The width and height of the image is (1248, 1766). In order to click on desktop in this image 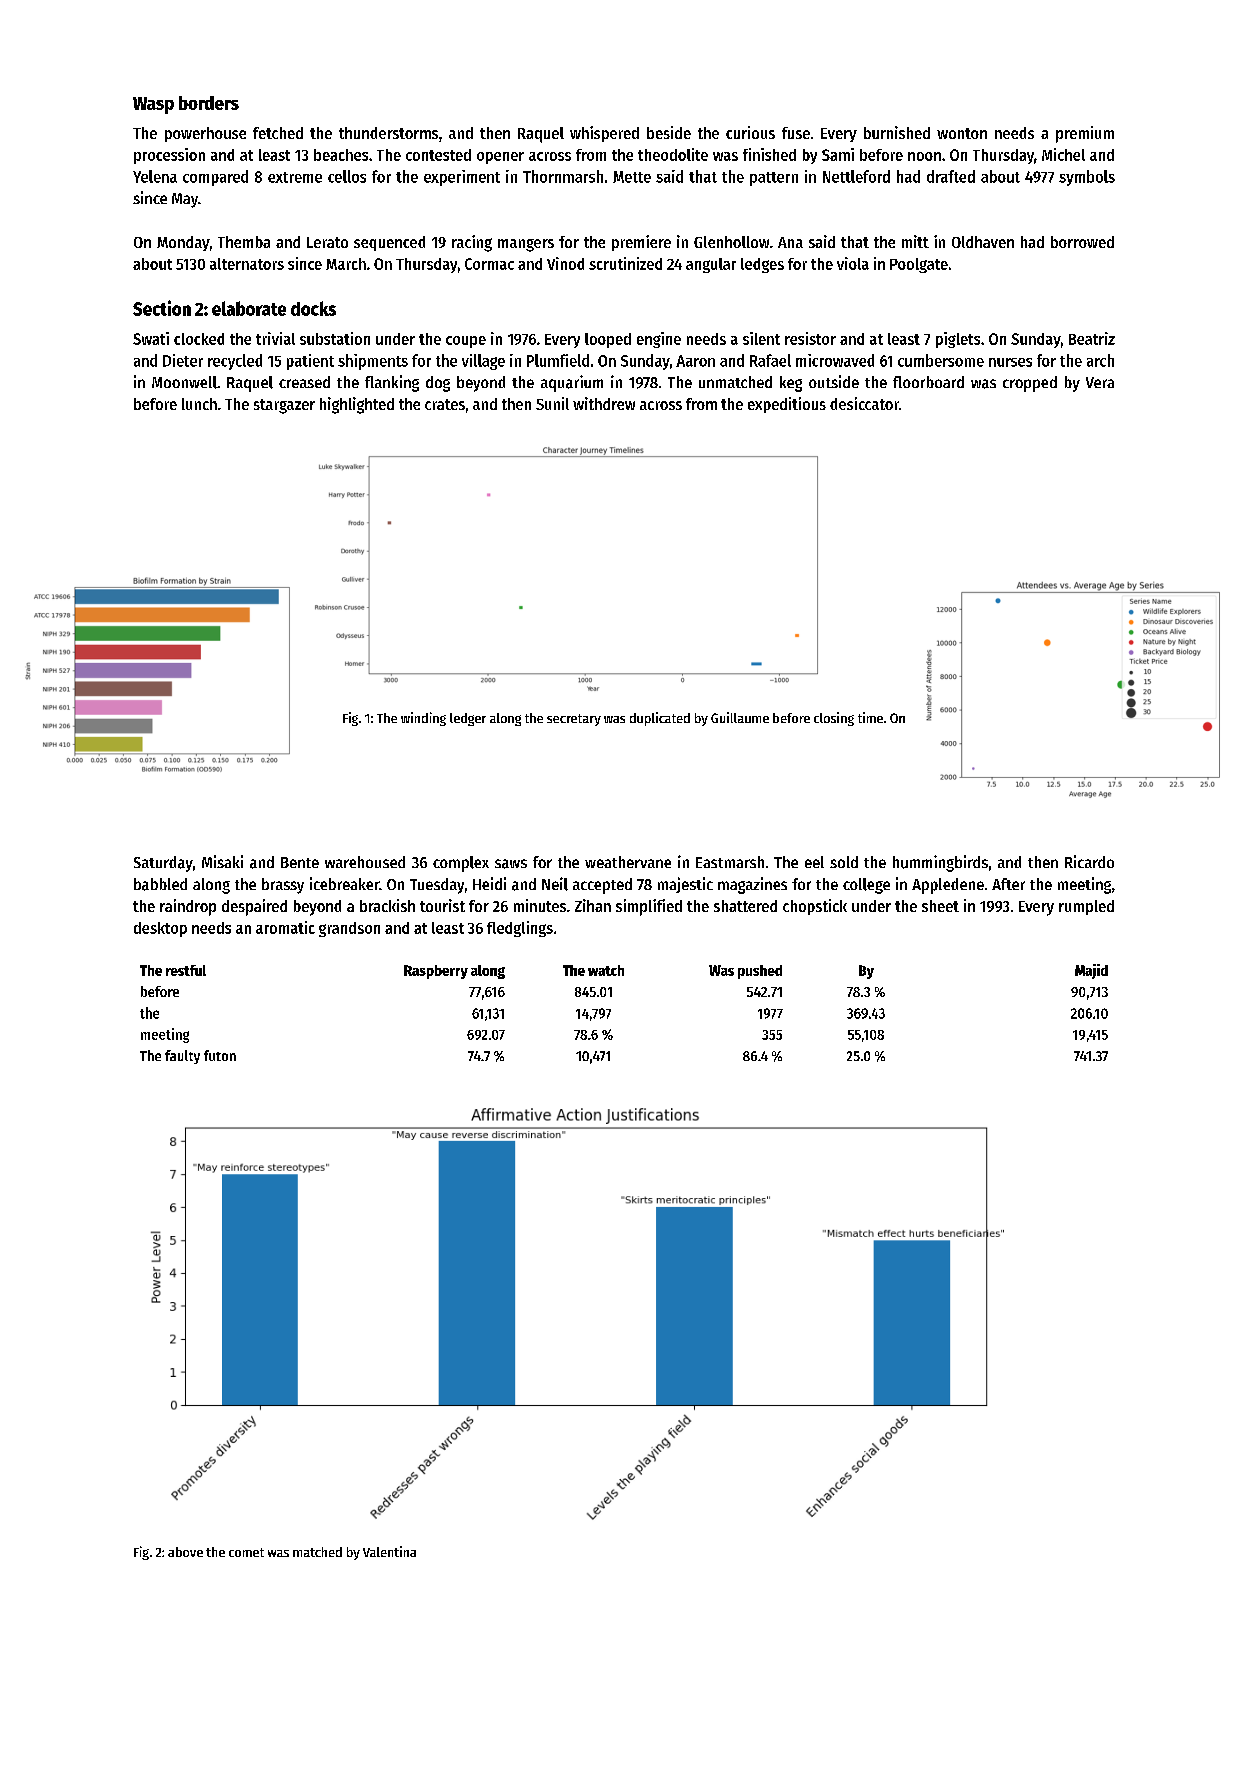, I will do `click(160, 929)`.
